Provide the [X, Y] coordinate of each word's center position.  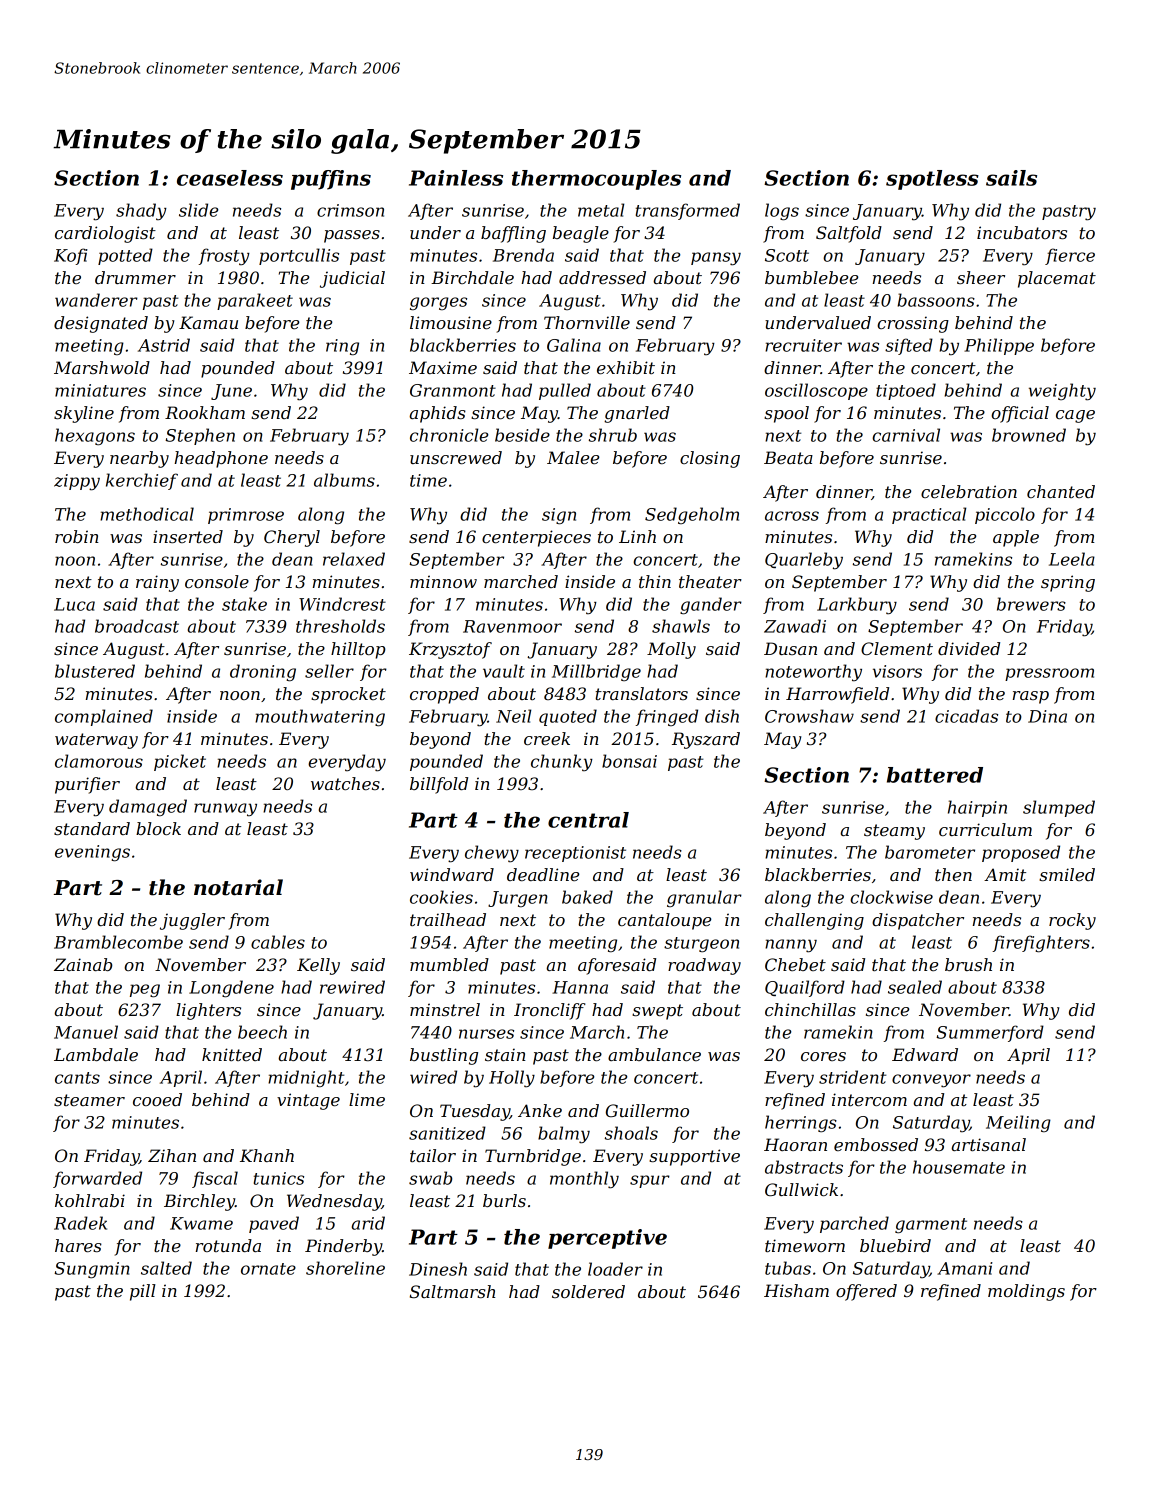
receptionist [575, 854]
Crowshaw [809, 716]
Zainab [83, 964]
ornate [268, 1269]
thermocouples [596, 180]
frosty [224, 257]
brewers [1031, 604]
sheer [981, 278]
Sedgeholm [692, 516]
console [217, 581]
